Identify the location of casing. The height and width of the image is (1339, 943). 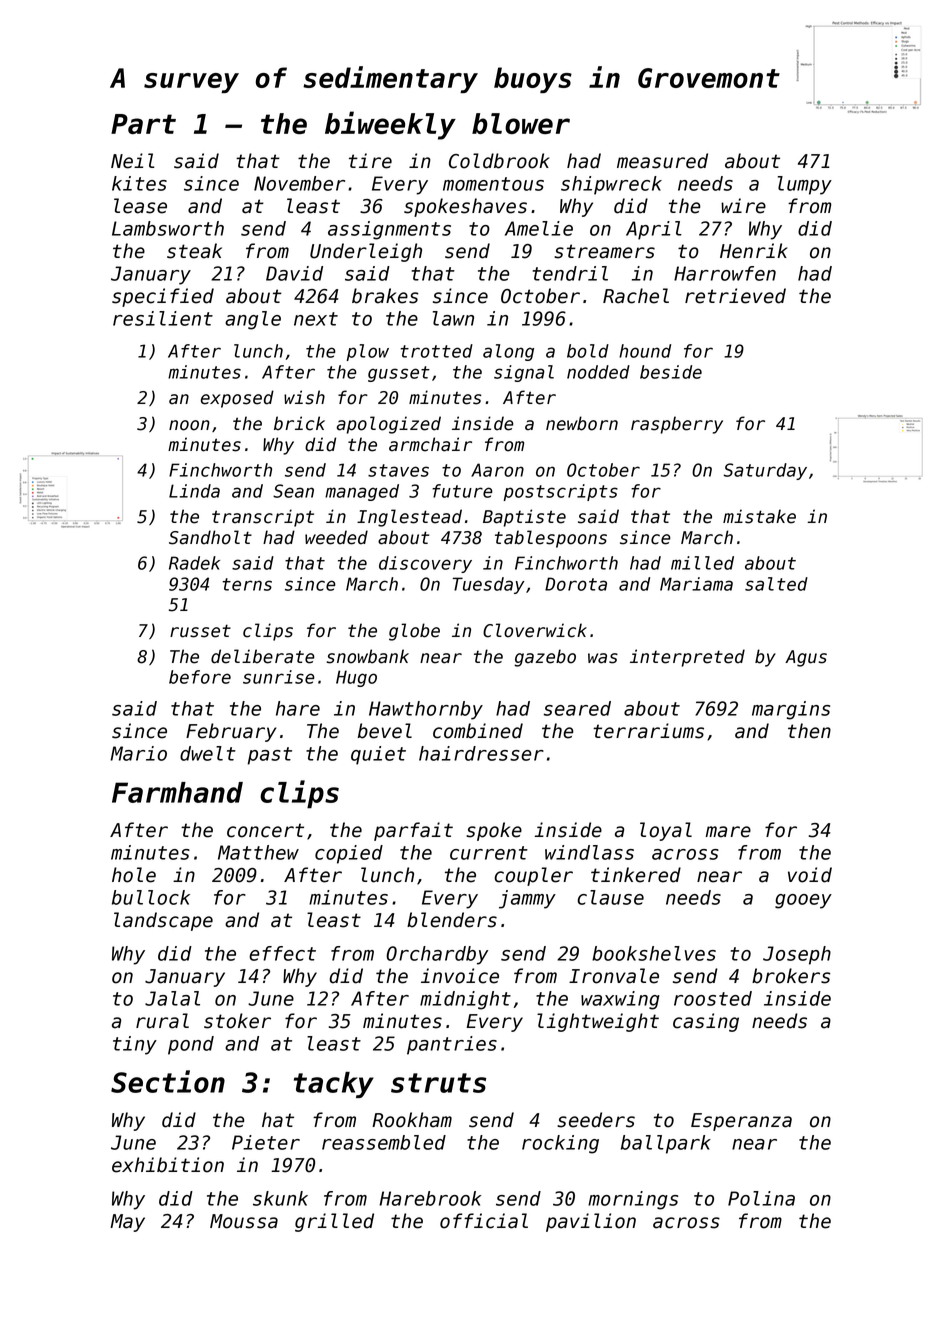
(706, 1022).
